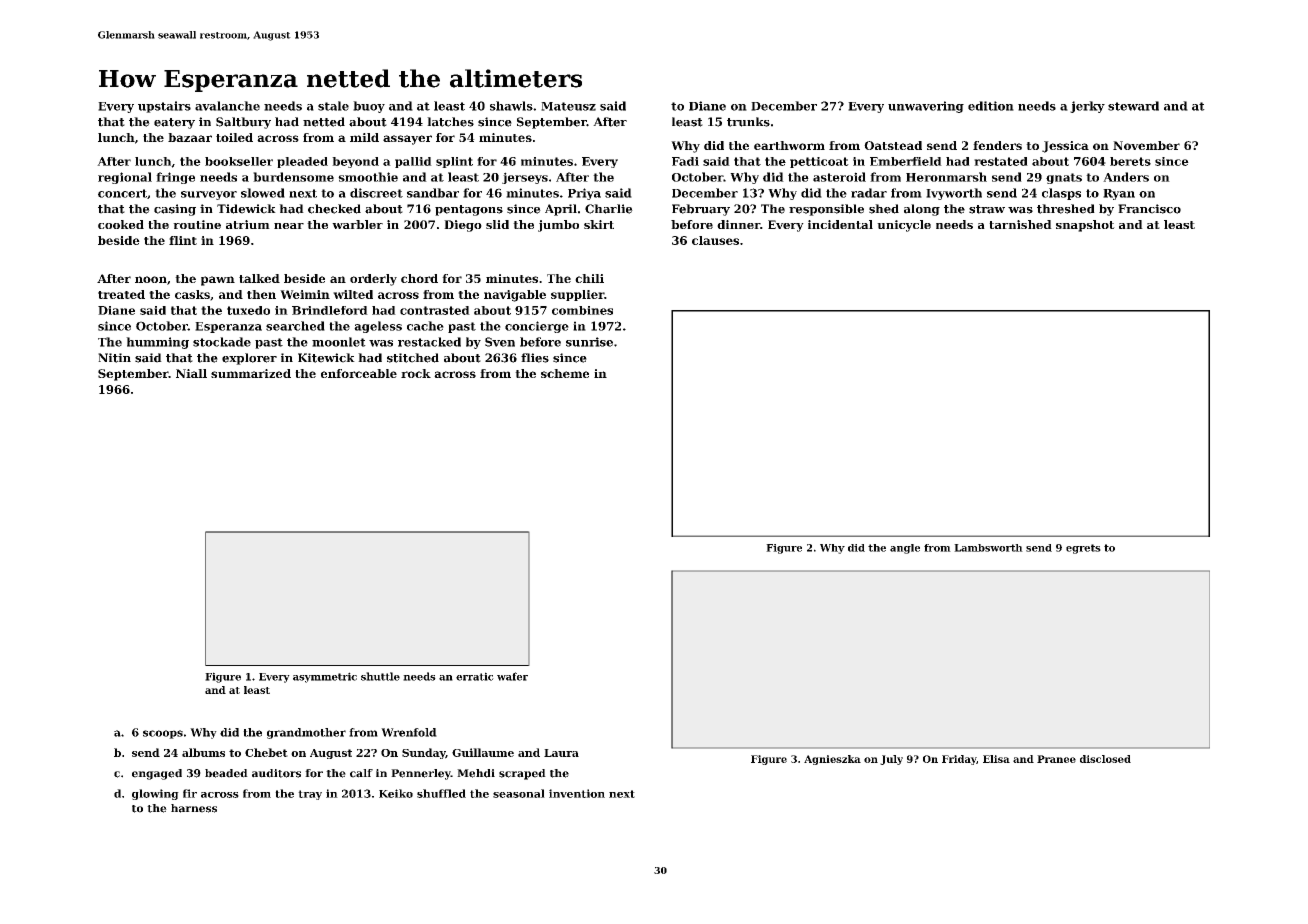 This screenshot has width=1308, height=924. Describe the element at coordinates (368, 177) in the screenshot. I see `smoothie` at that location.
